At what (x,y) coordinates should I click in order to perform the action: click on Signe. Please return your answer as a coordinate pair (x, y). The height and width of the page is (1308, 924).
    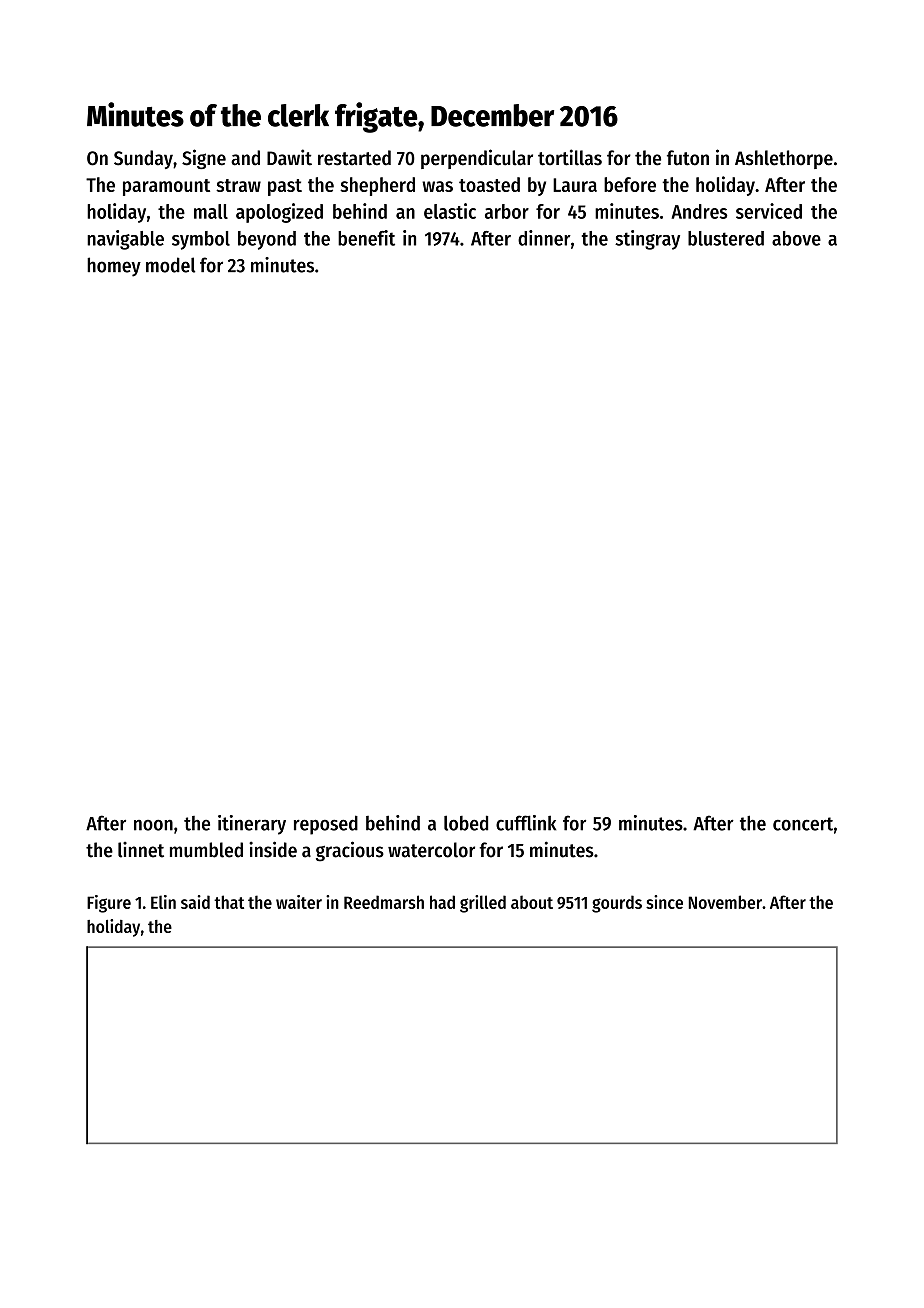
    Looking at the image, I should click on (204, 159).
